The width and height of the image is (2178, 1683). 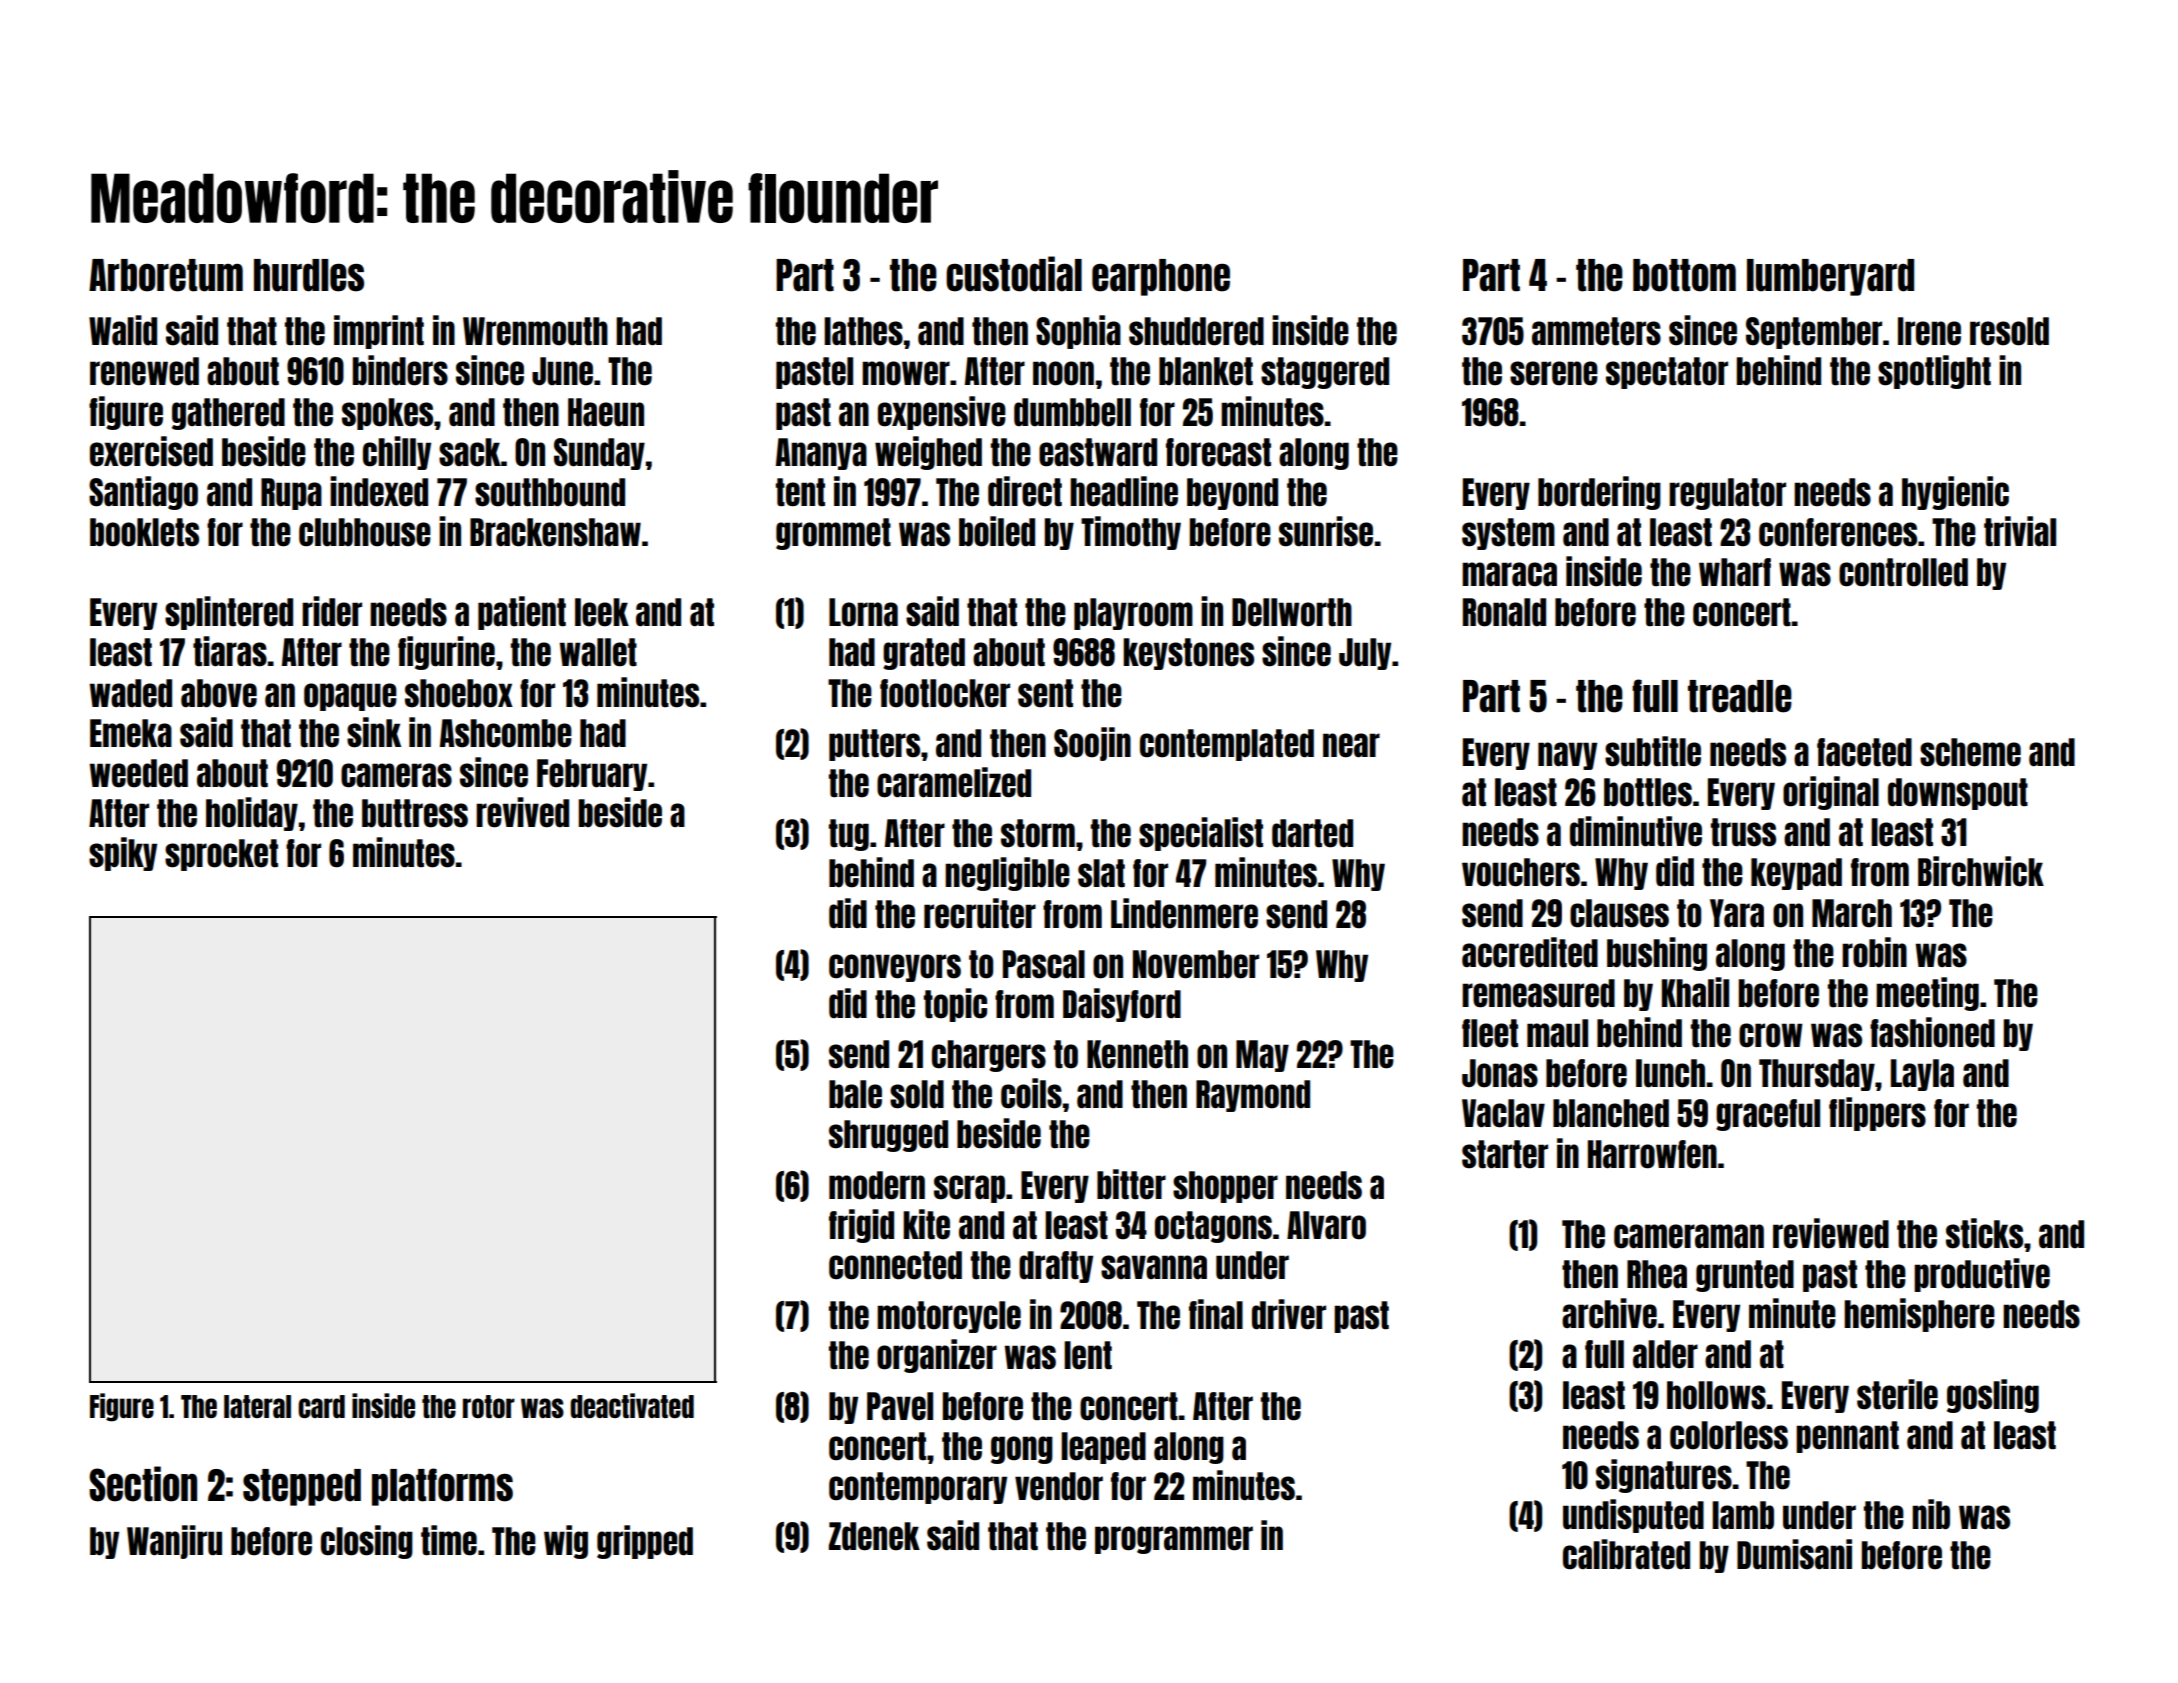 I want to click on wig, so click(x=566, y=1542).
